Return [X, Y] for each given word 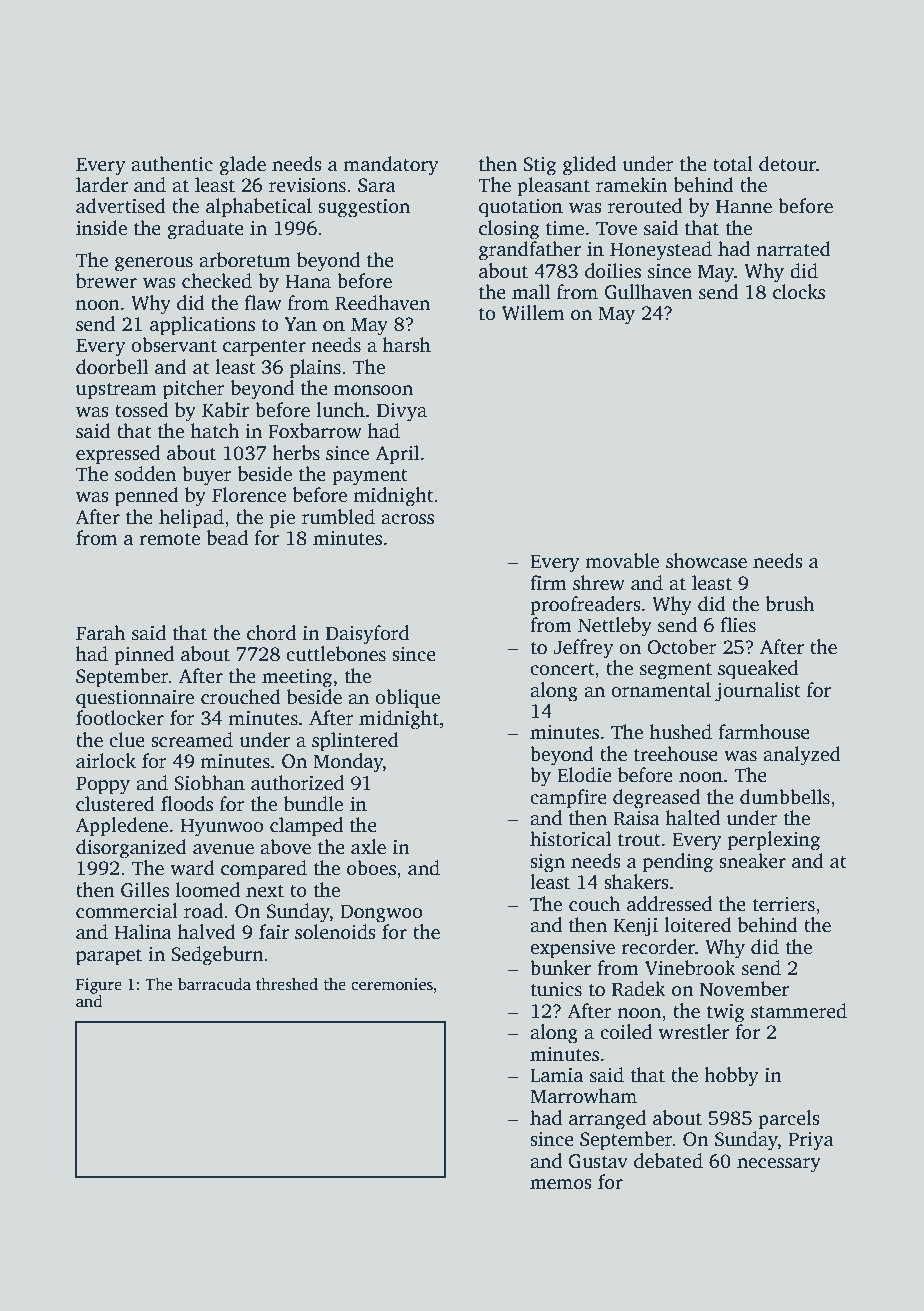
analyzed [802, 756]
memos [561, 1184]
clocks [799, 292]
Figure [99, 986]
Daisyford [367, 635]
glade [242, 166]
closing [509, 230]
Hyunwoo [221, 827]
